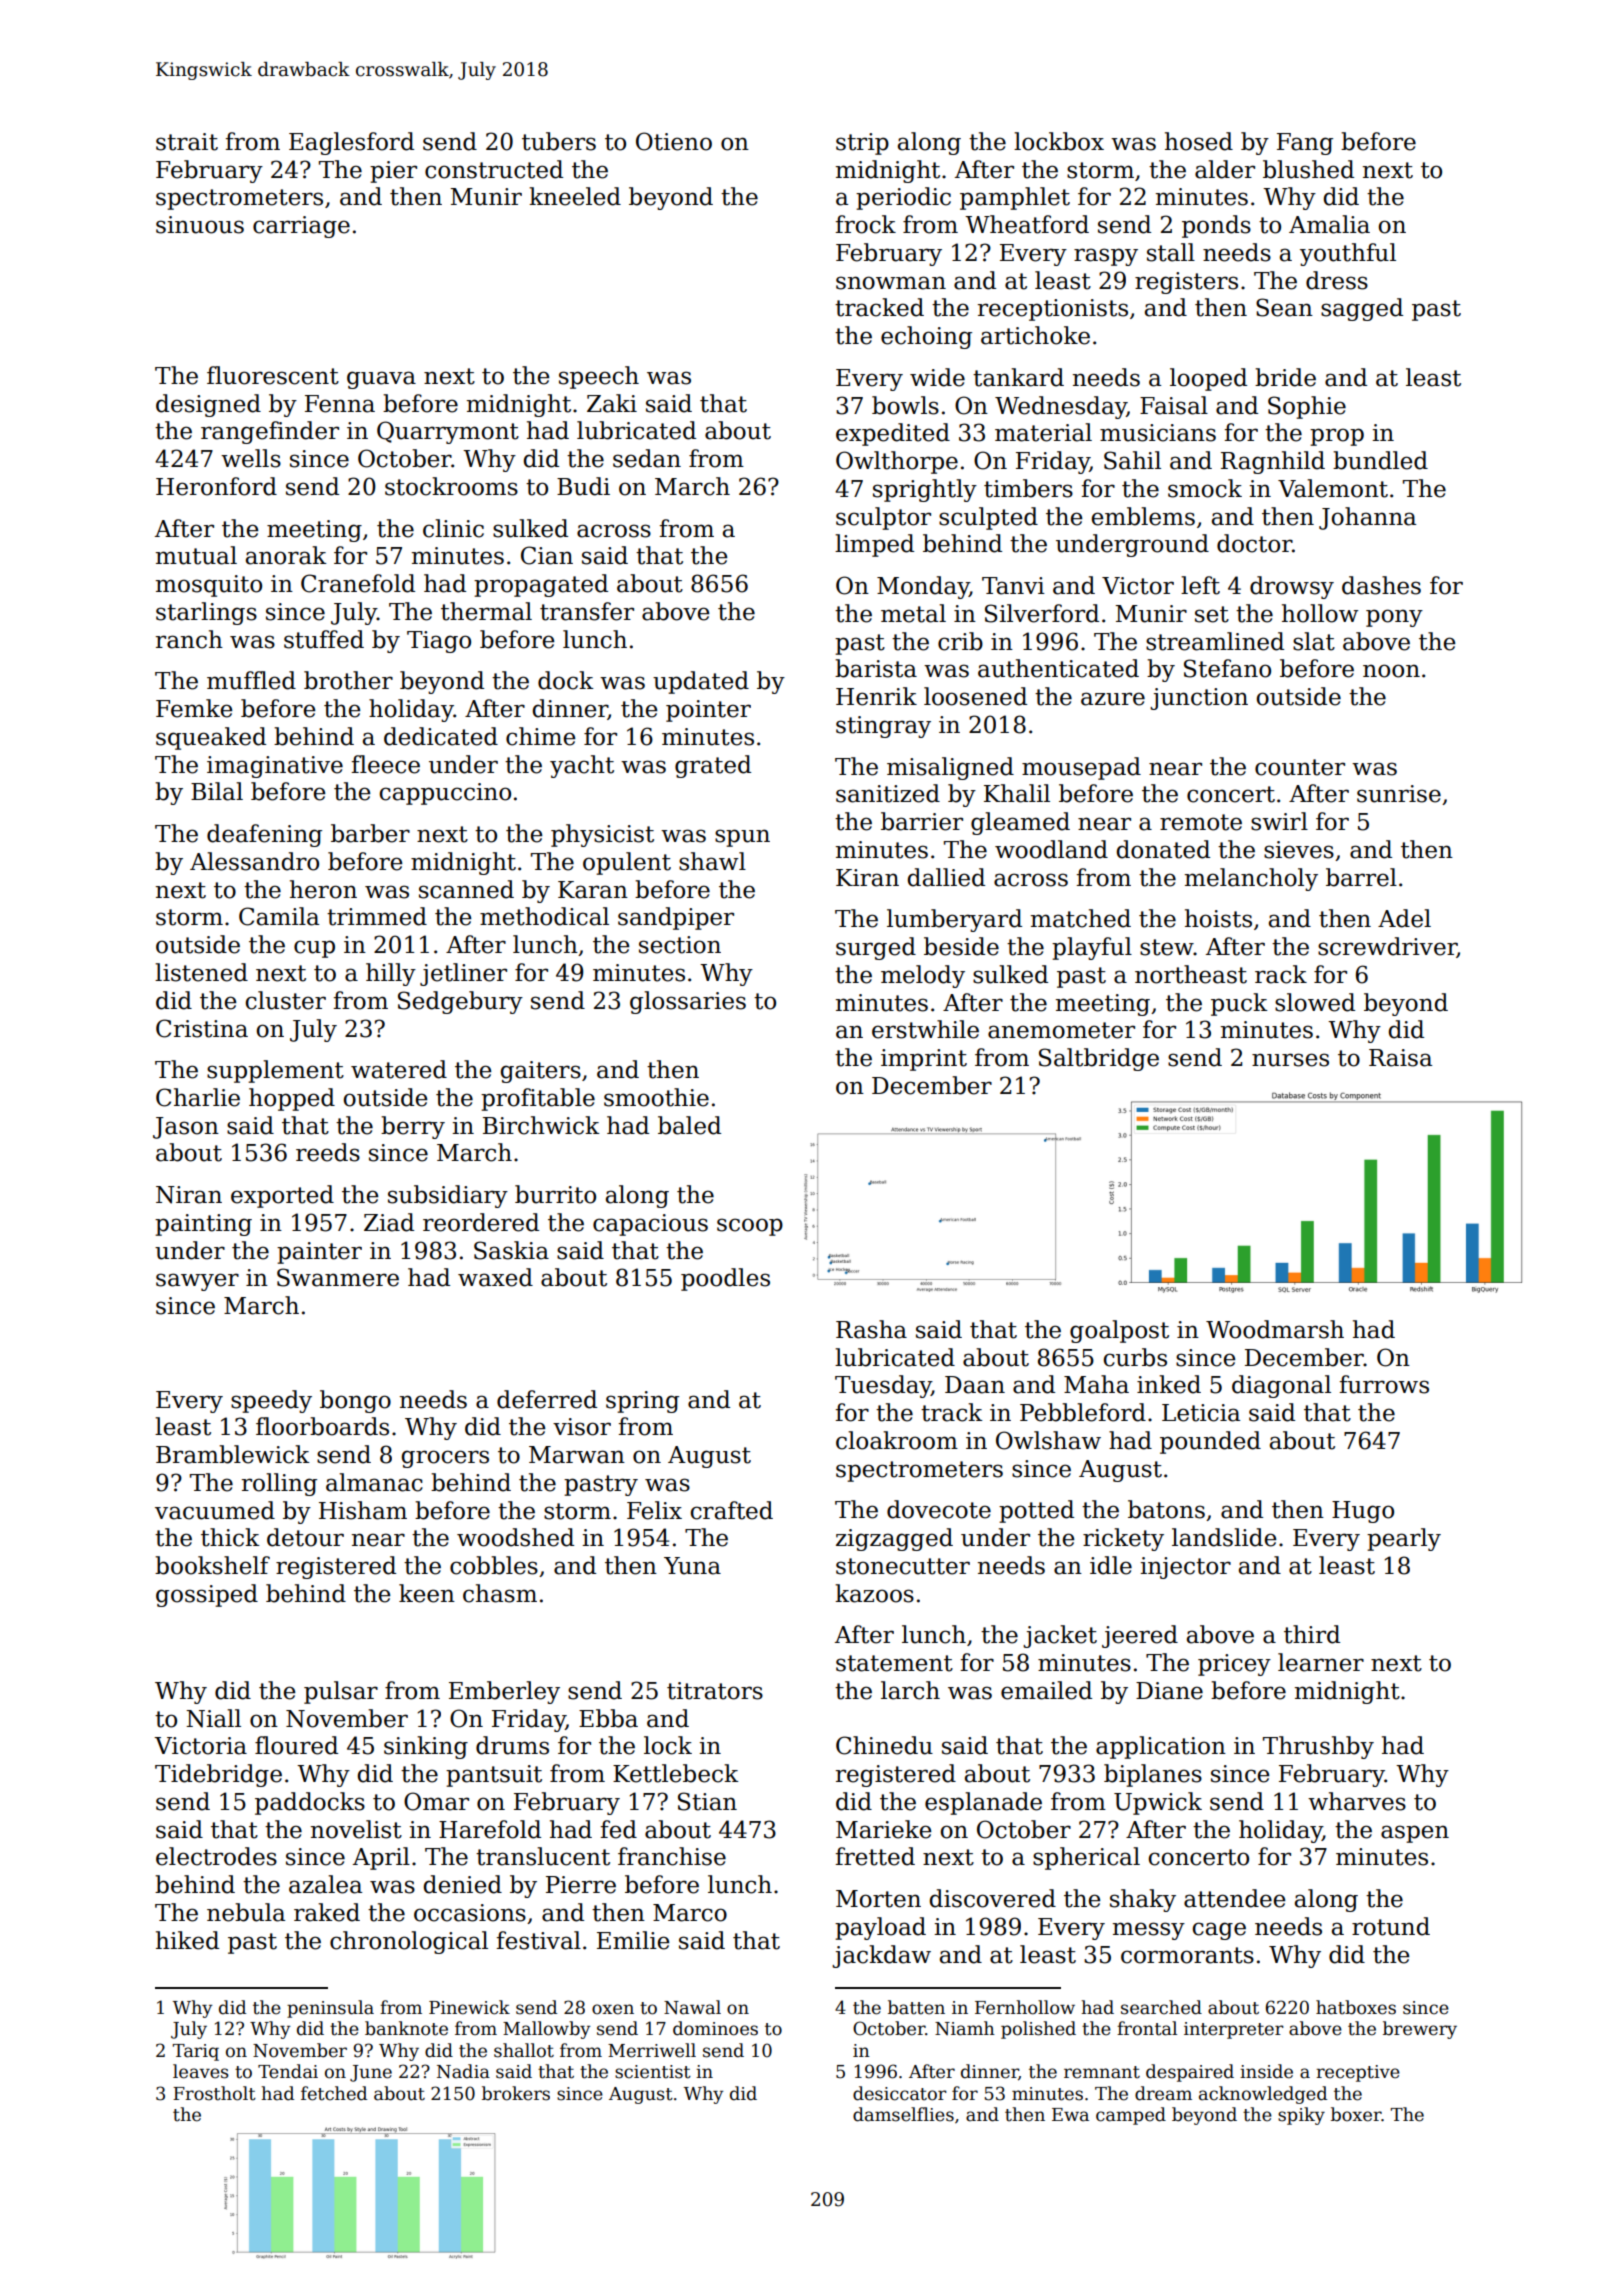 The width and height of the document is (1620, 2292). I want to click on material, so click(1043, 432).
